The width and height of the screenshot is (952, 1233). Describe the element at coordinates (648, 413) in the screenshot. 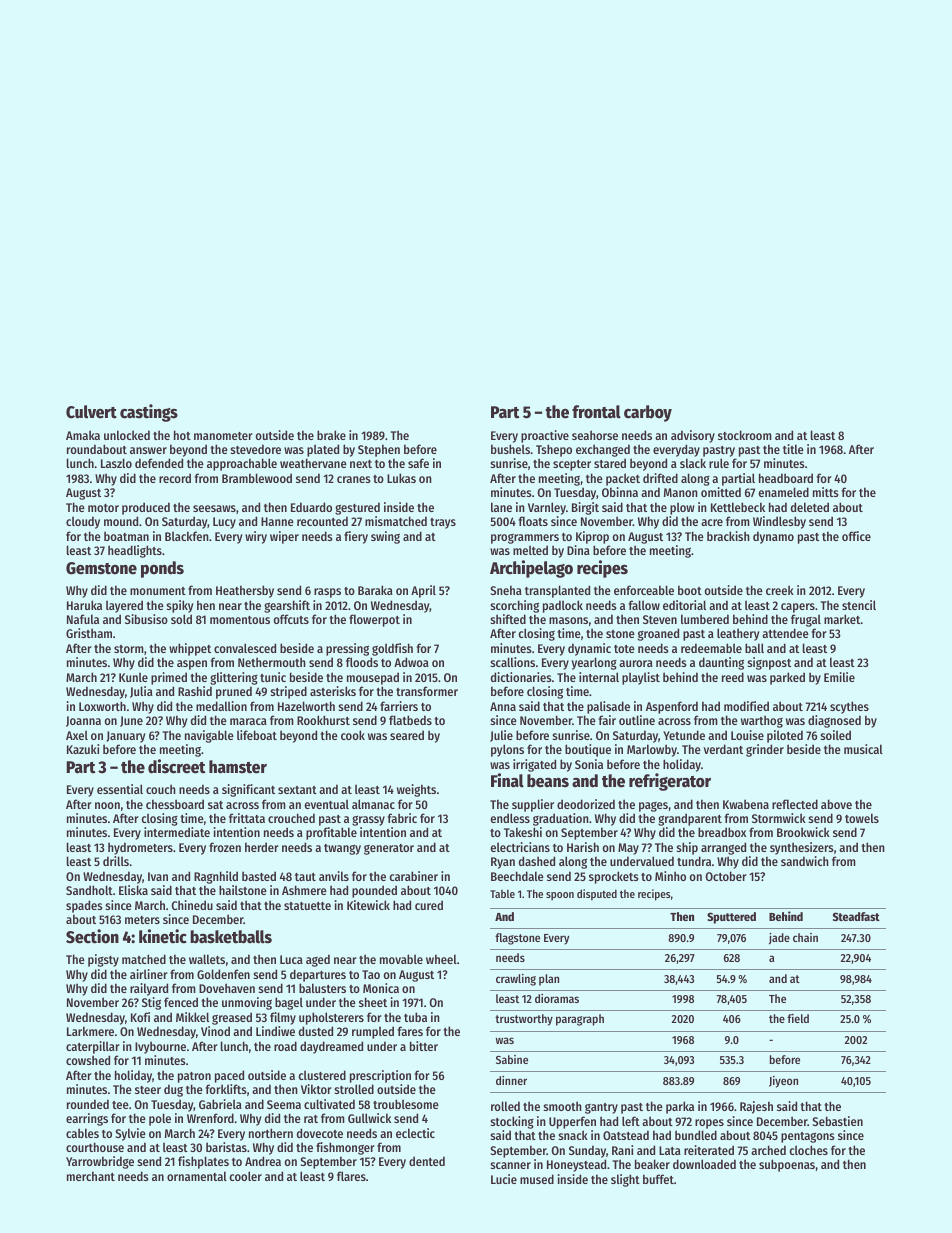

I see `carboy` at that location.
